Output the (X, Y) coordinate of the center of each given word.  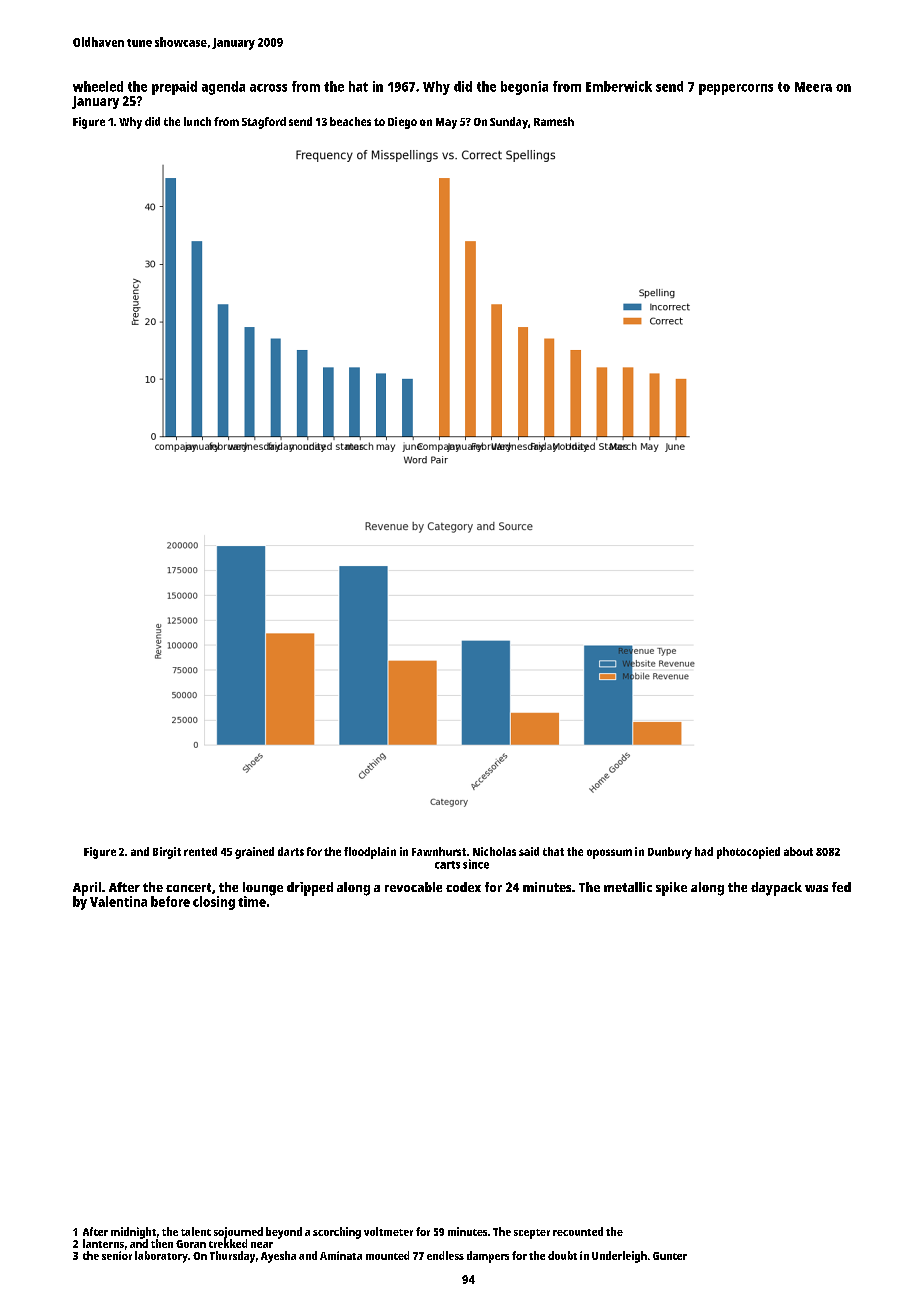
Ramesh (554, 121)
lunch (197, 121)
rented (200, 851)
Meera (813, 87)
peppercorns (736, 89)
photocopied (748, 853)
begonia (524, 88)
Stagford (264, 123)
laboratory (161, 1257)
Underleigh (619, 1257)
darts (291, 851)
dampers (488, 1257)
